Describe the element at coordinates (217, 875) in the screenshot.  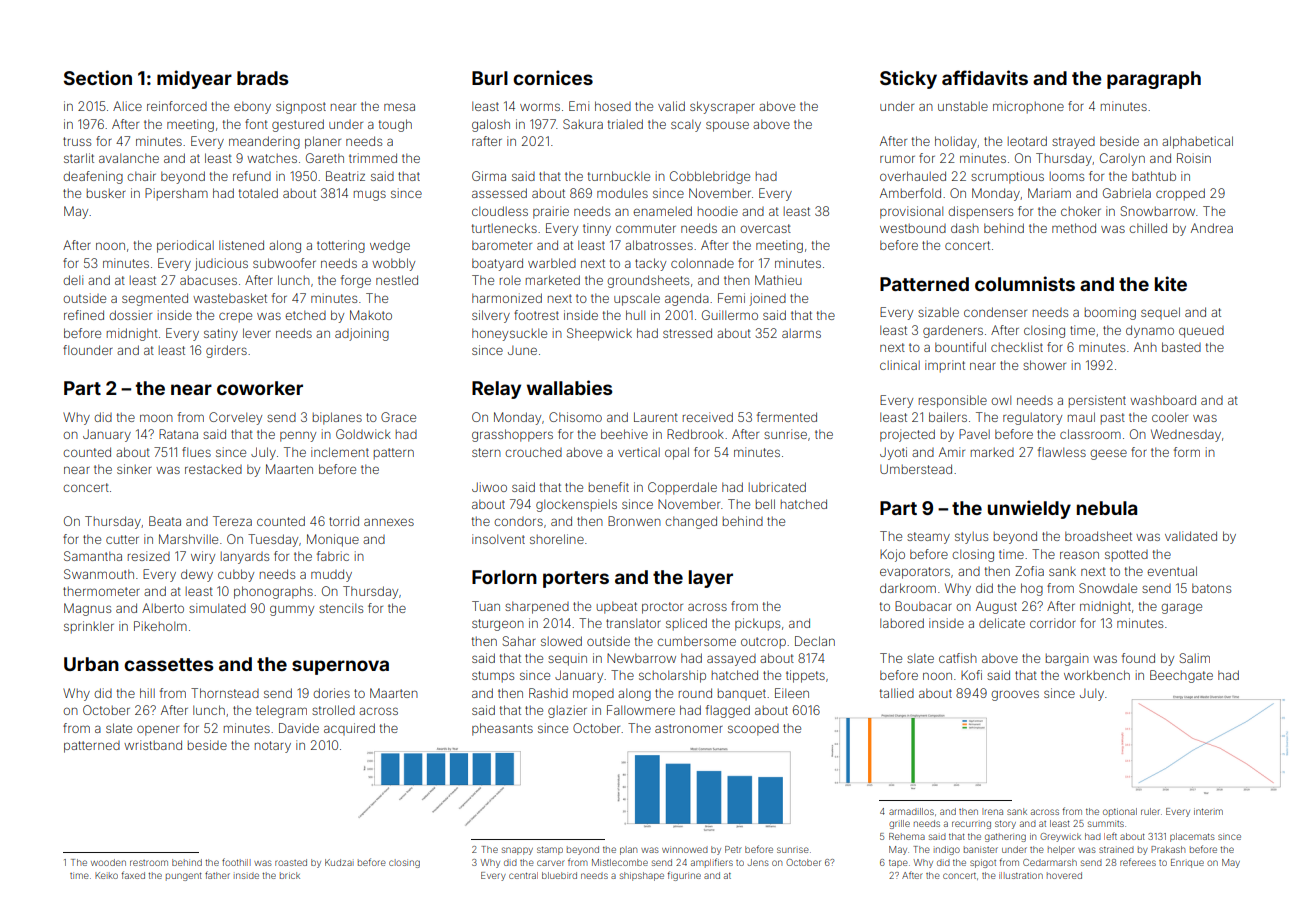
I see `father` at that location.
